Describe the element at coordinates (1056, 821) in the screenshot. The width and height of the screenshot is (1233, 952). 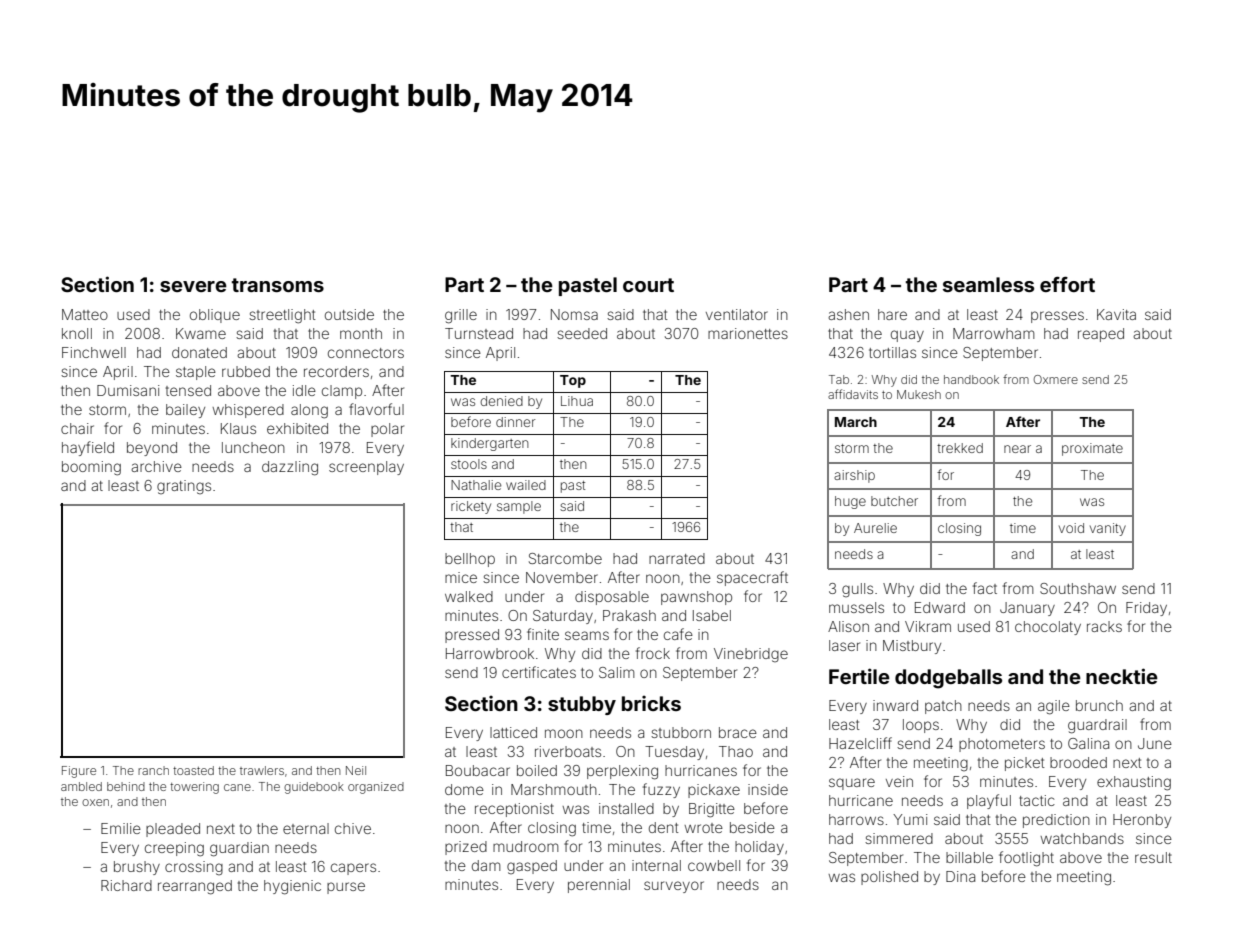
I see `prediction` at that location.
